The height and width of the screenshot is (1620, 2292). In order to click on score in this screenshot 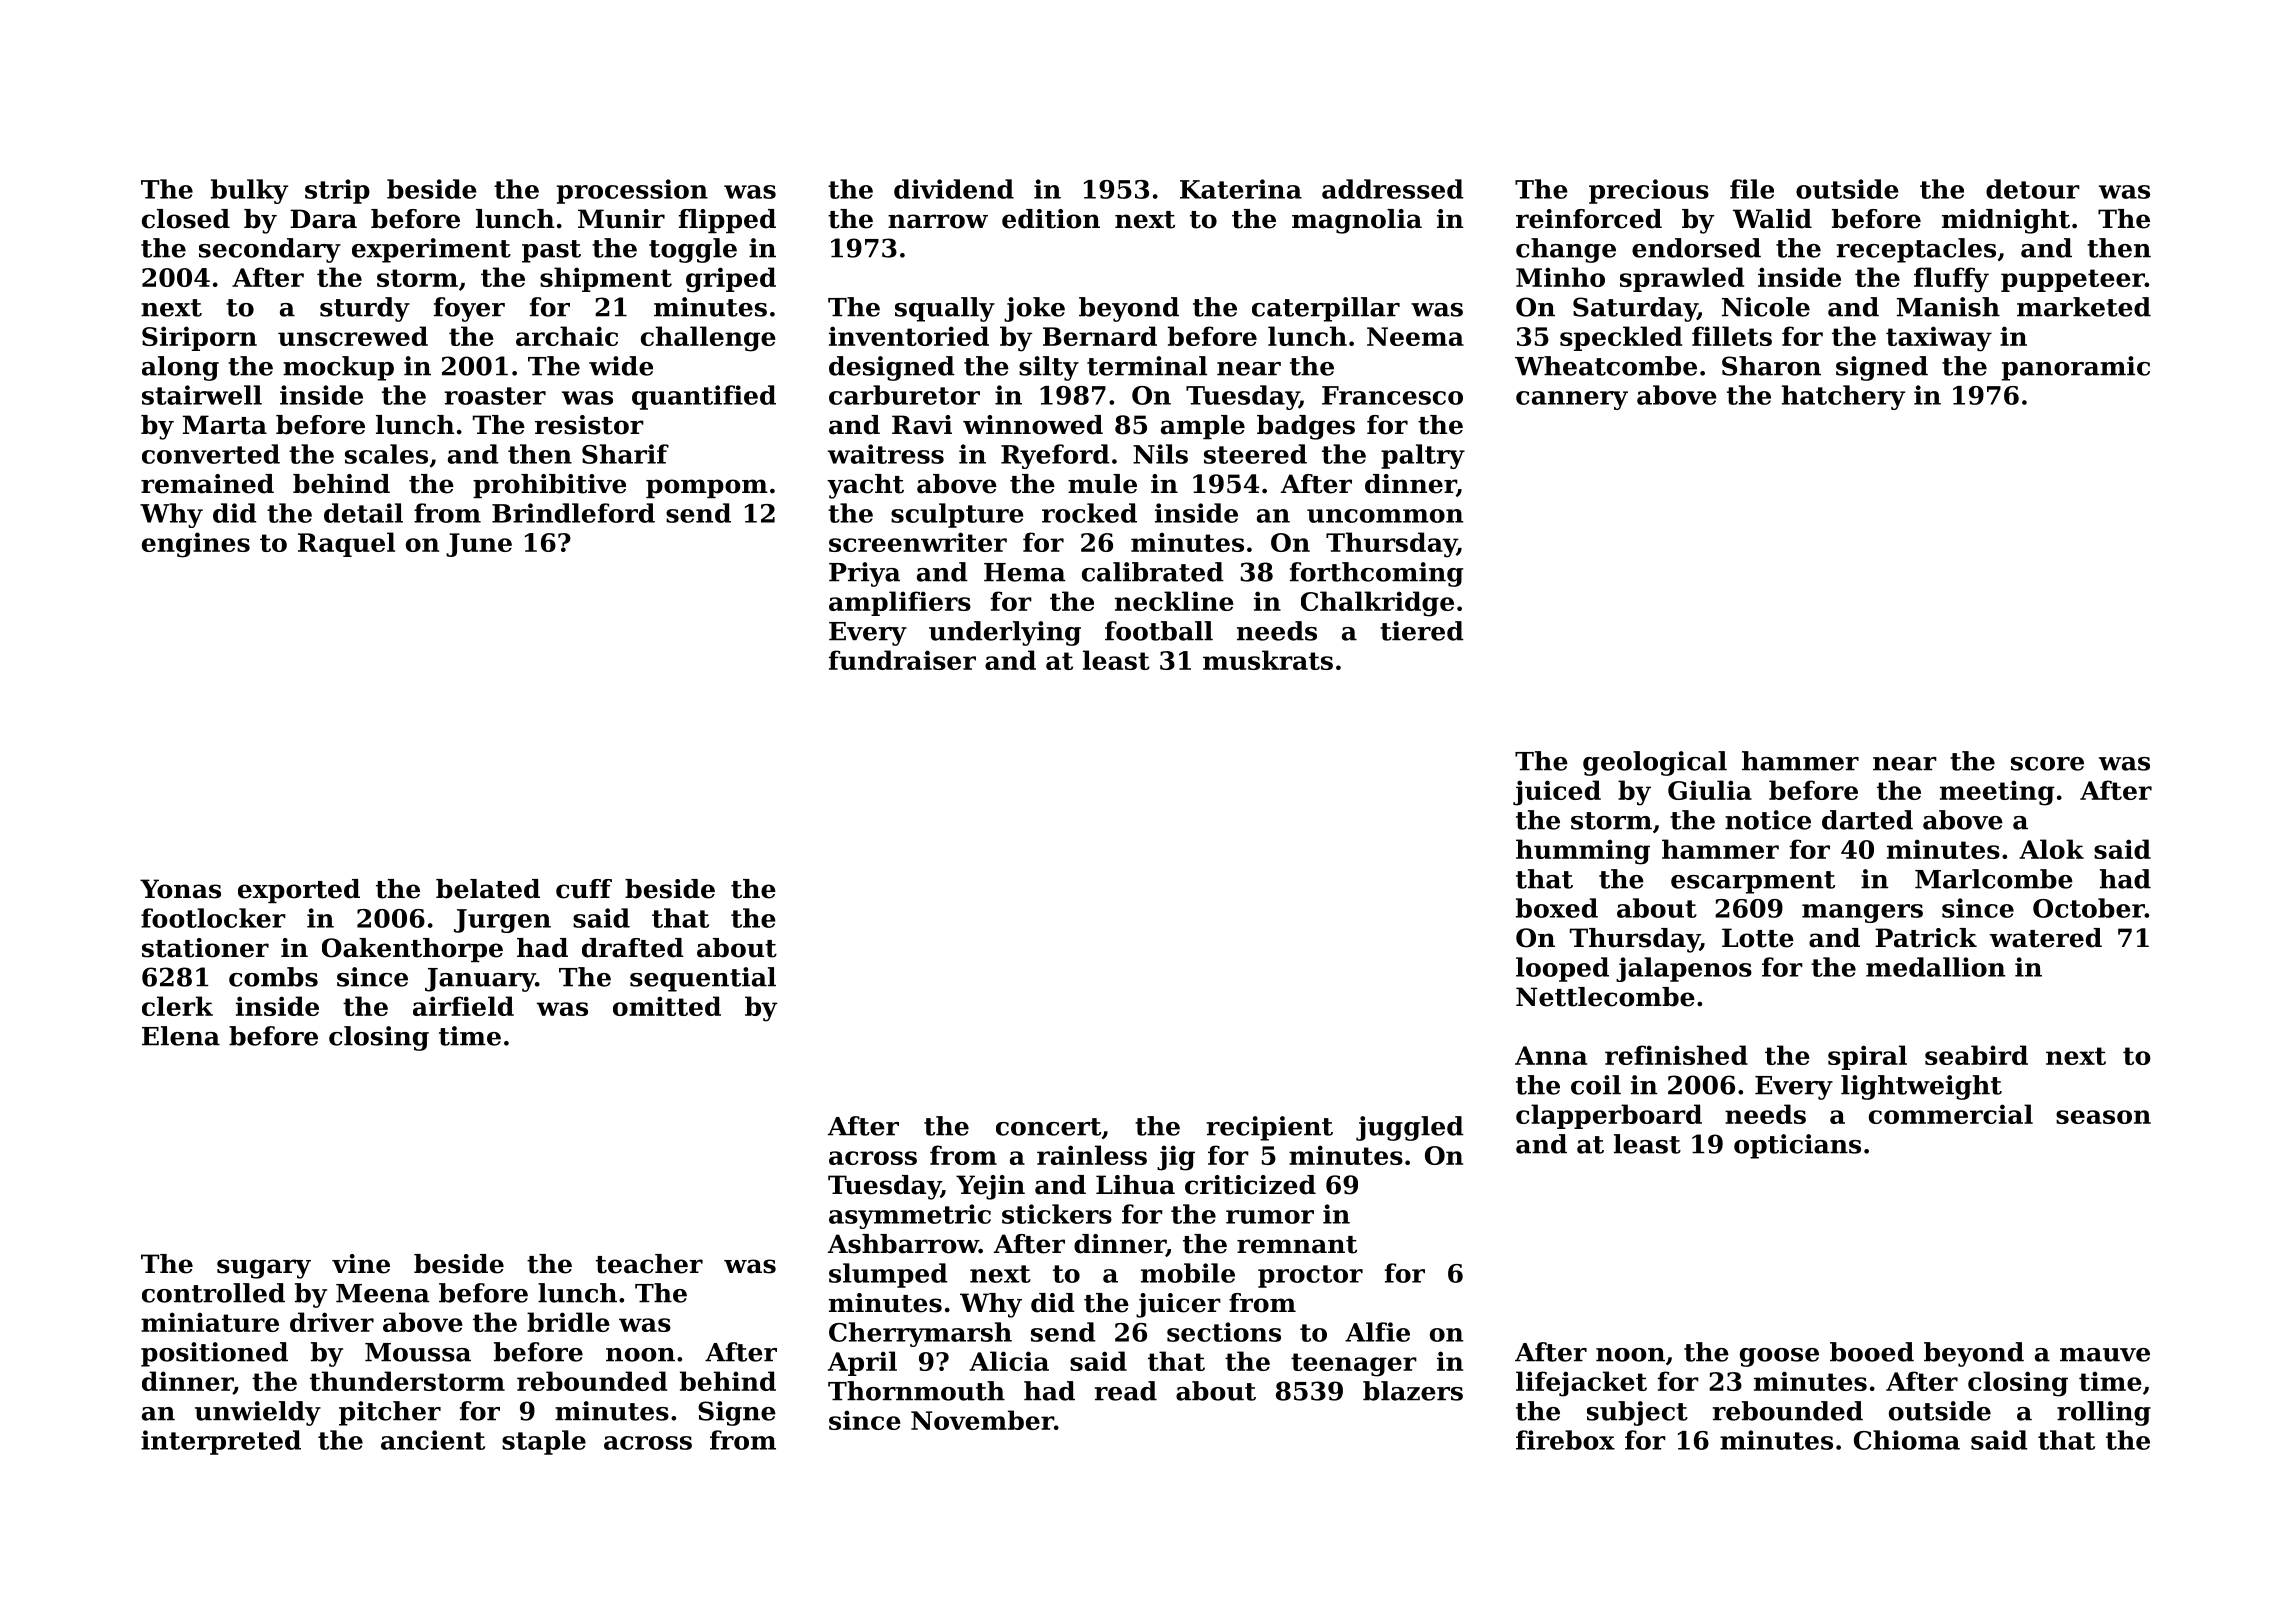, I will do `click(2047, 764)`.
